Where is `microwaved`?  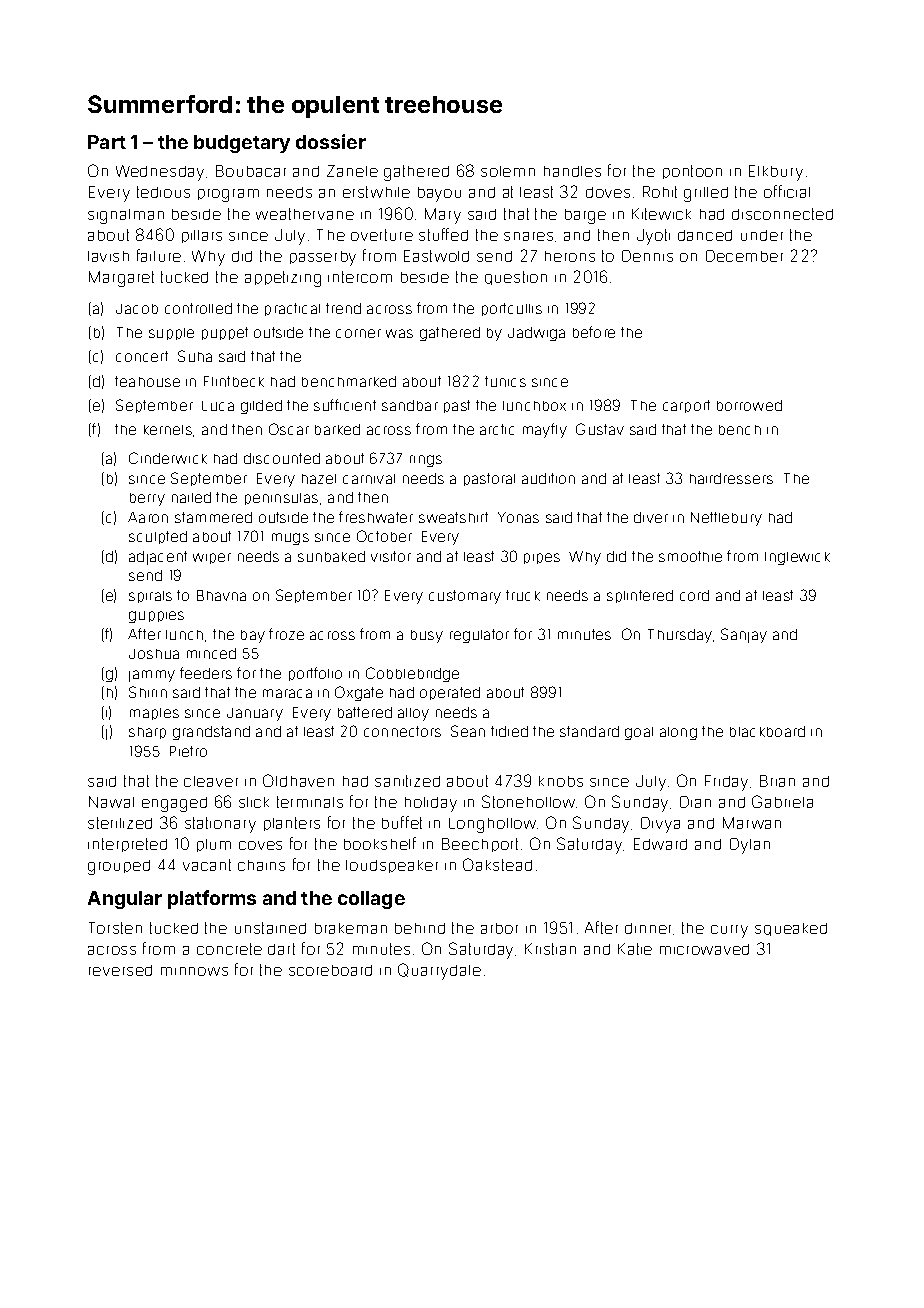 microwaved is located at coordinates (704, 949).
